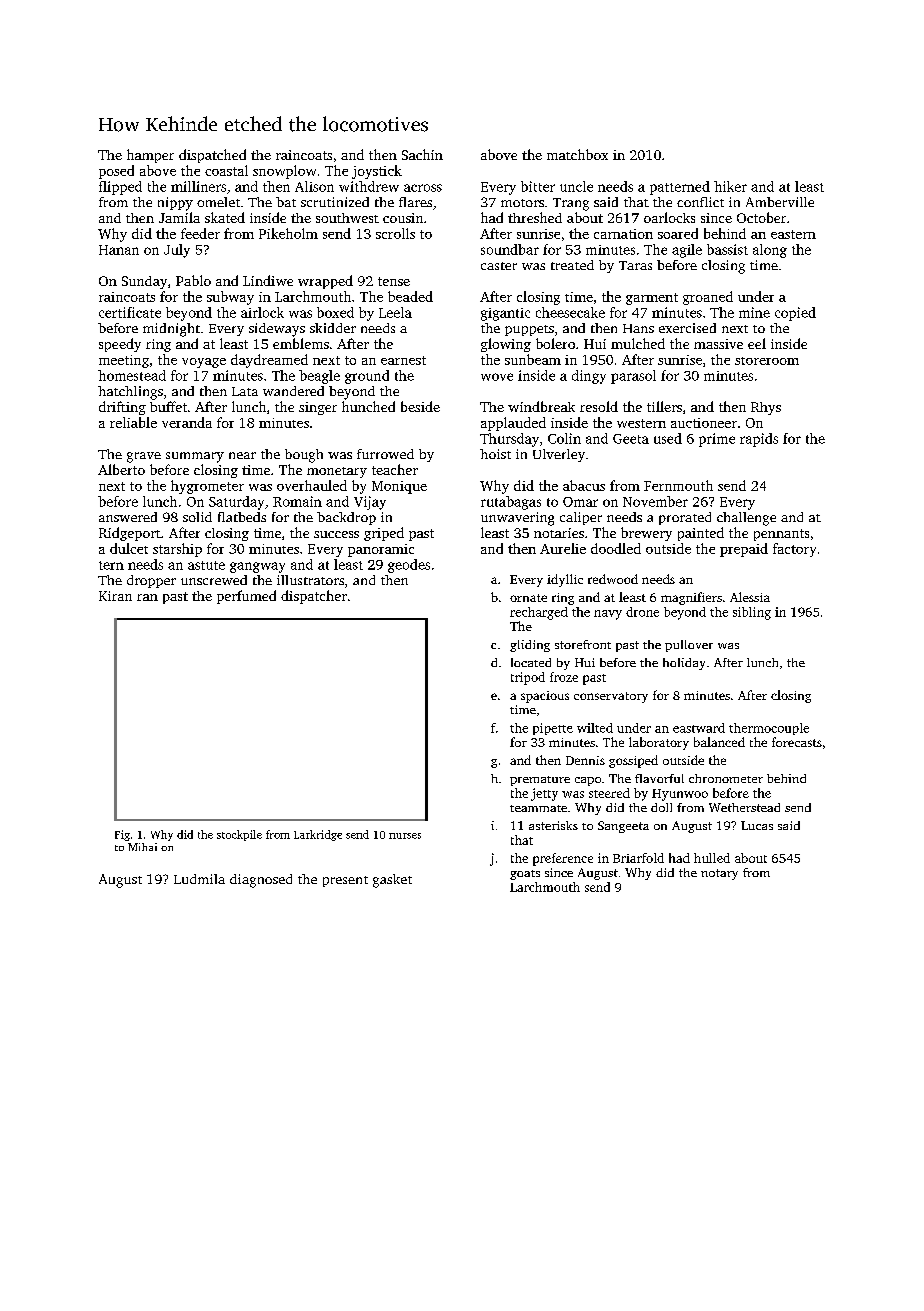 This screenshot has height=1311, width=924. What do you see at coordinates (122, 408) in the screenshot?
I see `drifting` at bounding box center [122, 408].
